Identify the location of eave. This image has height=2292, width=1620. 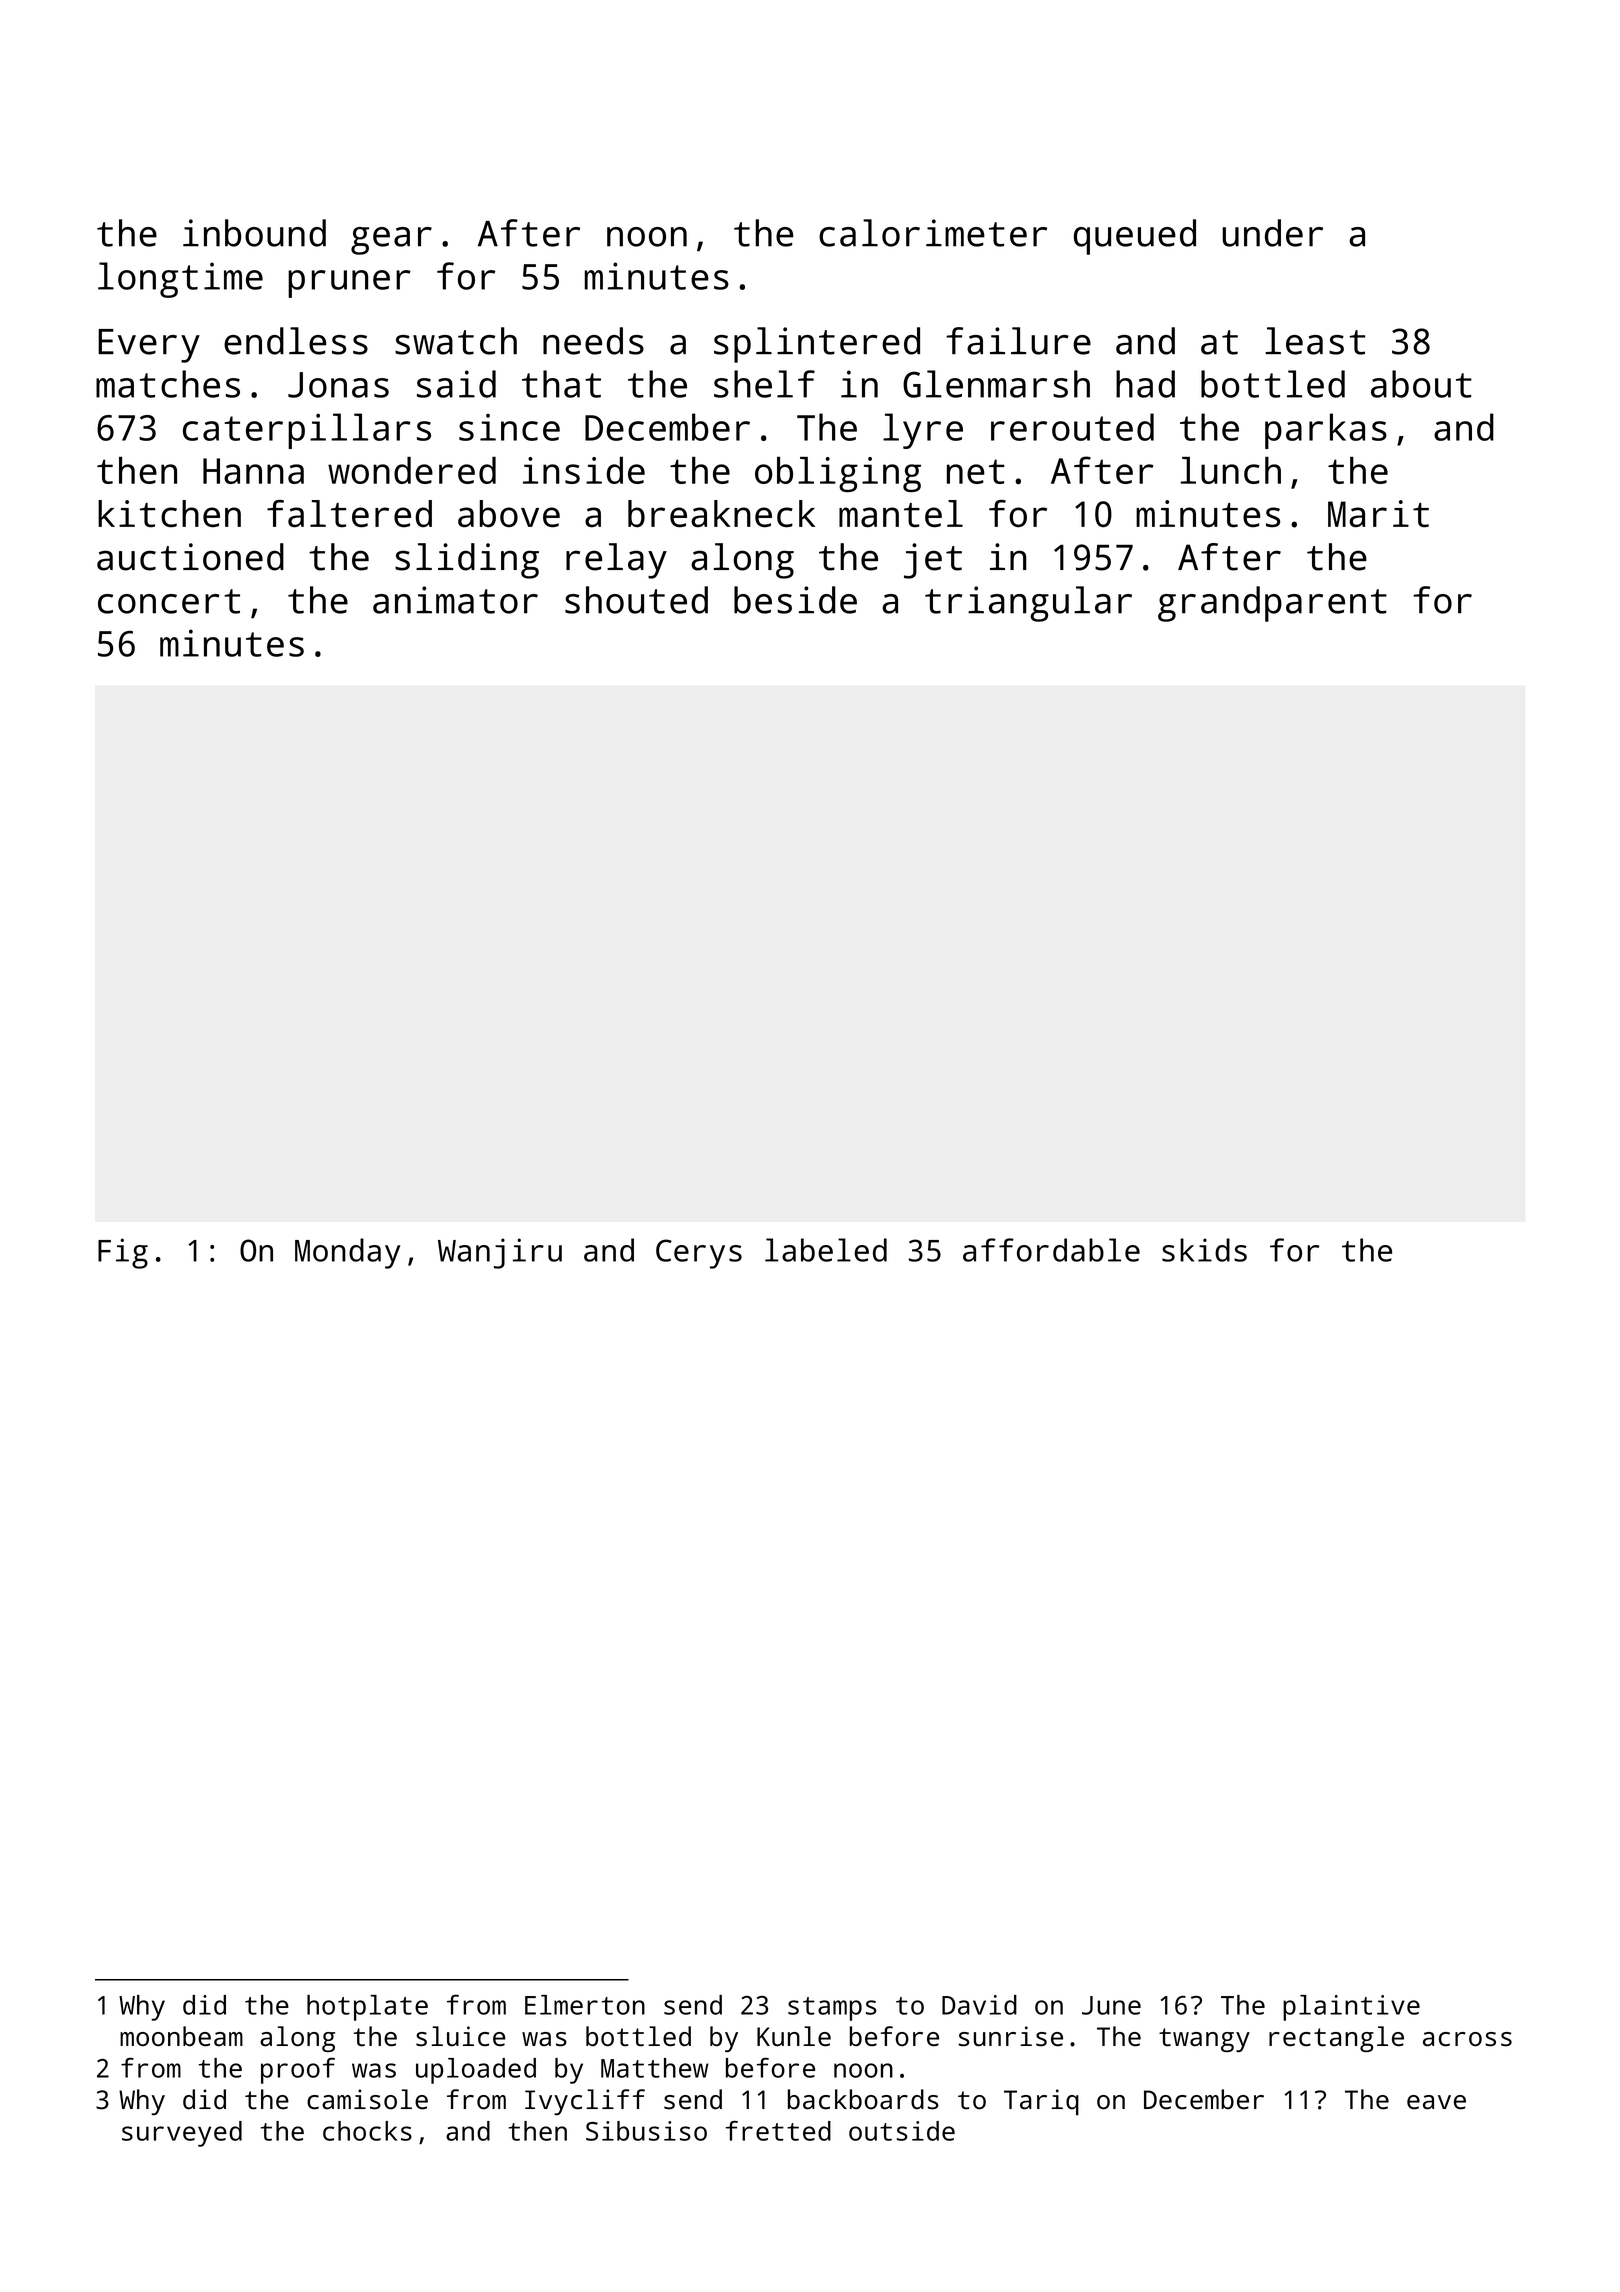
(1436, 2102).
